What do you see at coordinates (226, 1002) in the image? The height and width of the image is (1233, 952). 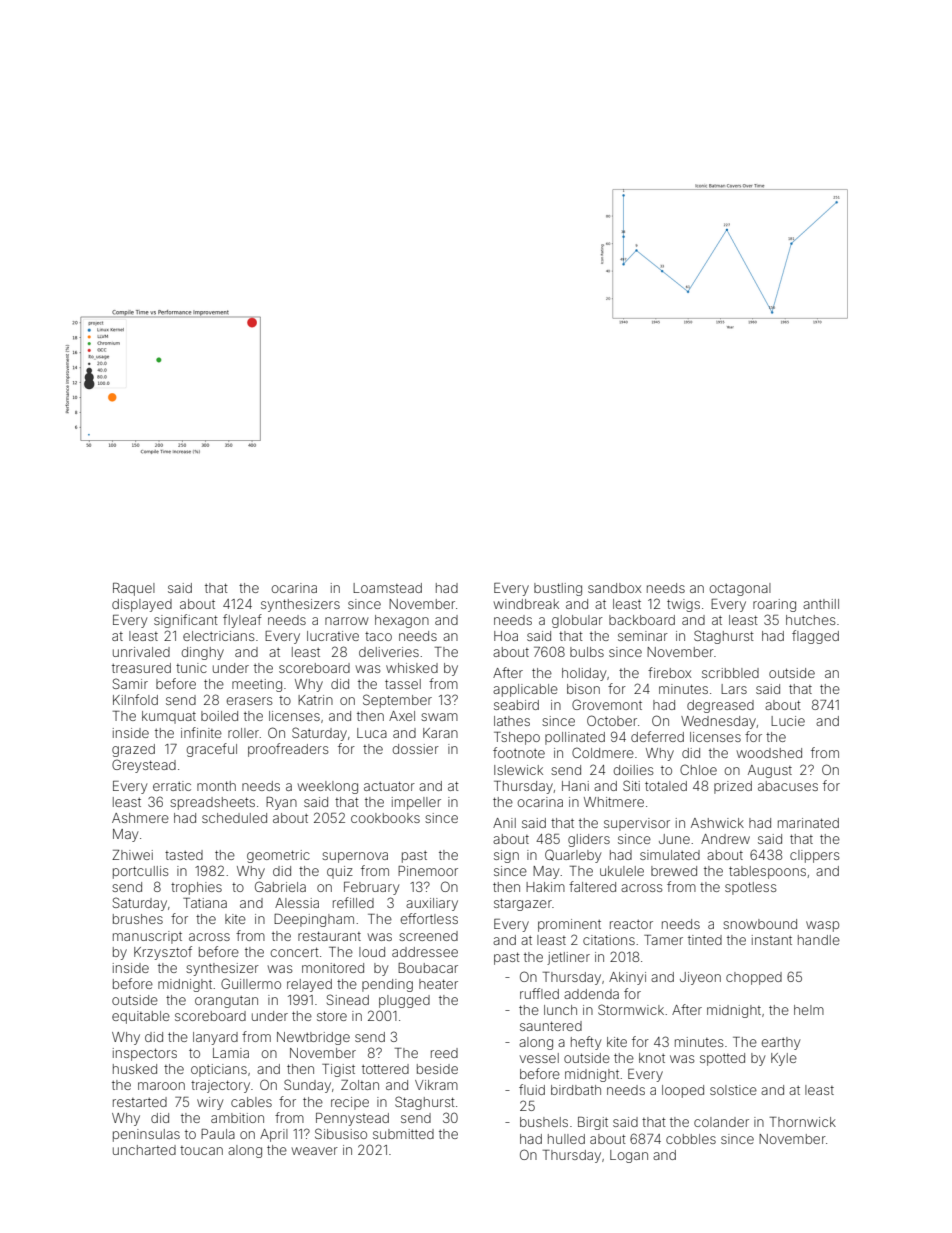 I see `orangutan` at bounding box center [226, 1002].
